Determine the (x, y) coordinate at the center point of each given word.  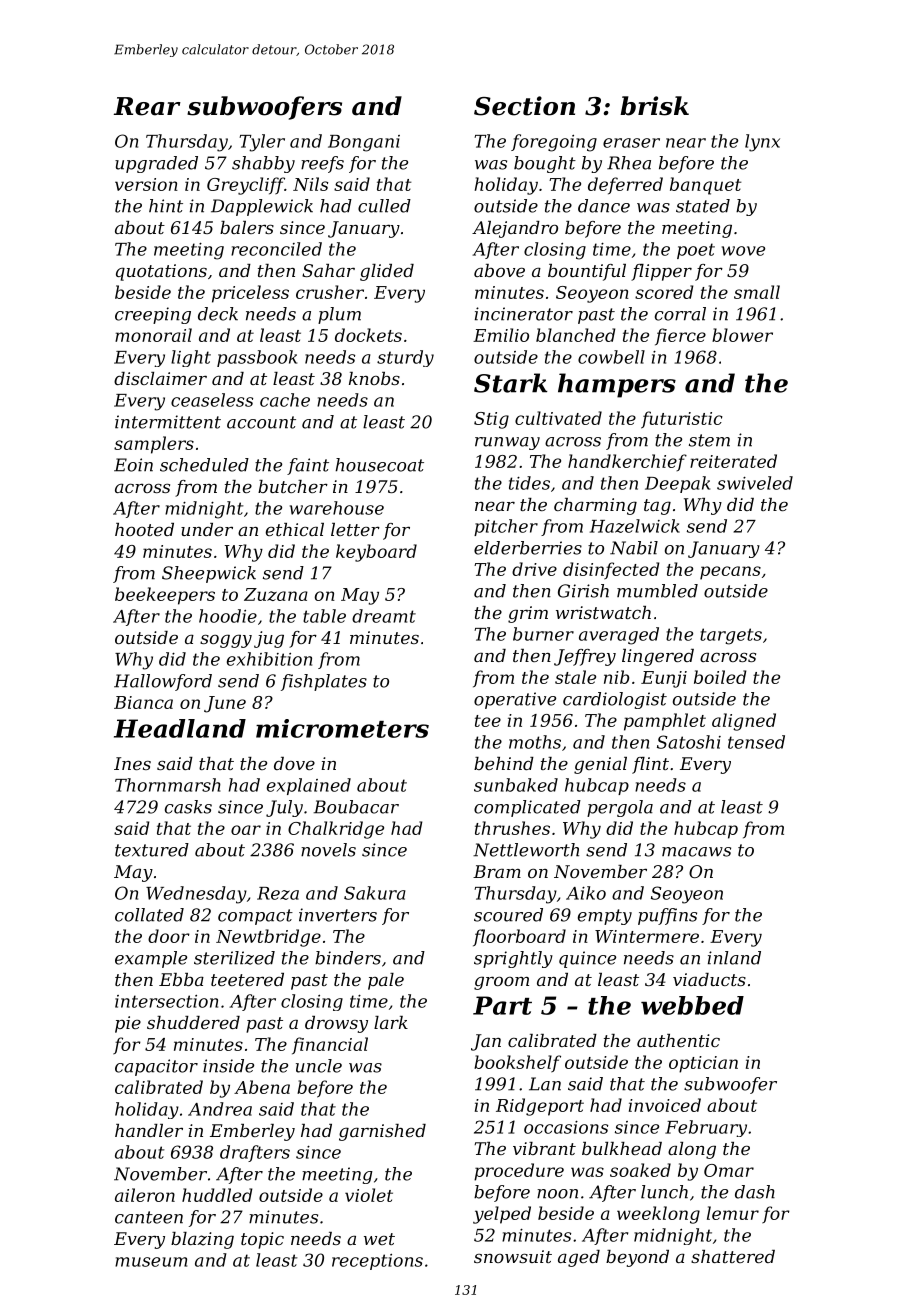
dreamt (384, 616)
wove (743, 251)
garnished (382, 1132)
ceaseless (212, 400)
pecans (730, 573)
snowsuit (513, 1256)
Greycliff (246, 186)
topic (262, 1240)
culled (384, 206)
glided (387, 272)
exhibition (269, 659)
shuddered (193, 1022)
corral (680, 314)
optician (703, 1064)
